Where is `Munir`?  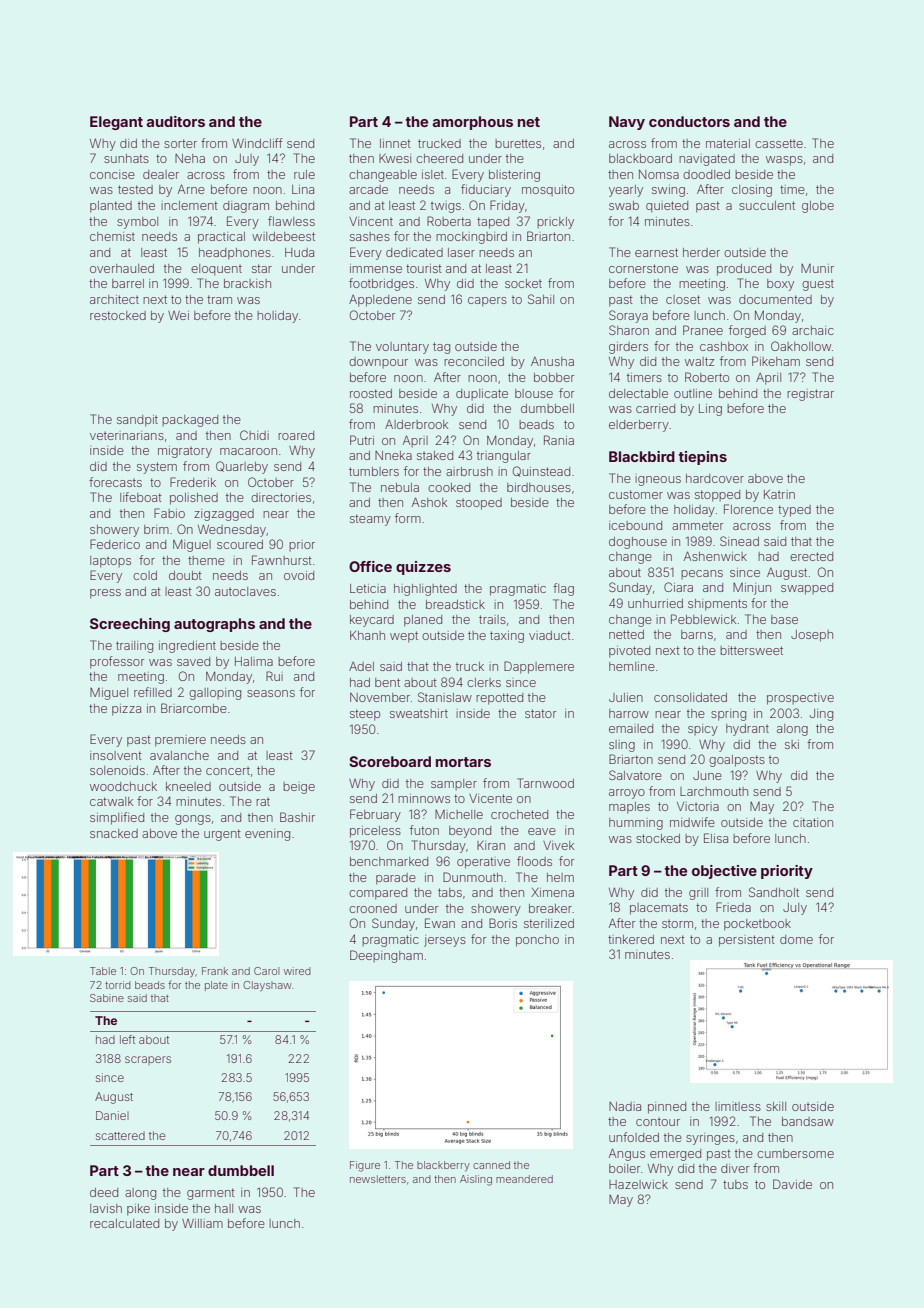
Munir is located at coordinates (817, 268).
